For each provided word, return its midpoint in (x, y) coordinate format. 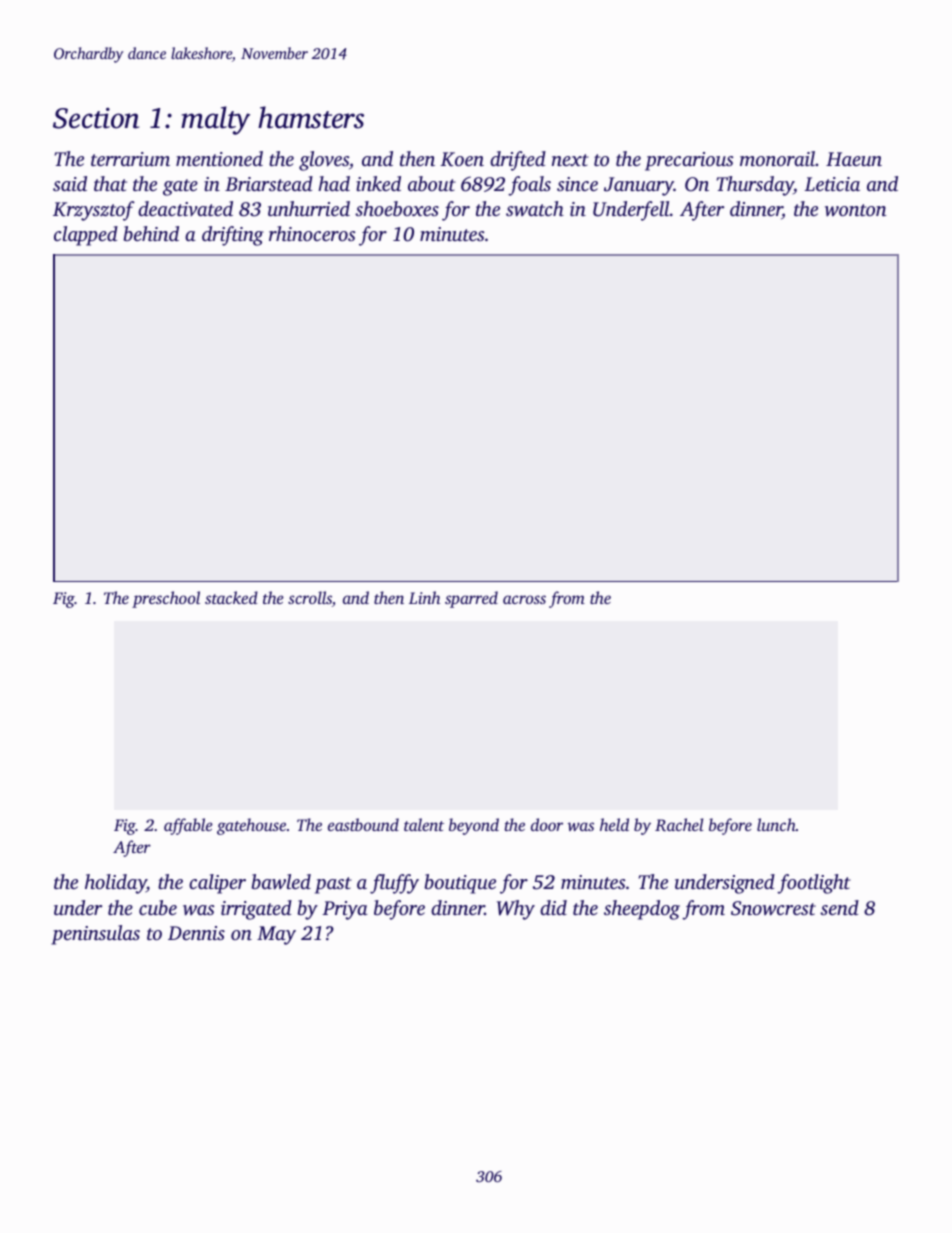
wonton (856, 210)
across (524, 599)
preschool (166, 599)
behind (151, 233)
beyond (474, 826)
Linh (424, 597)
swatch (535, 209)
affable (188, 826)
